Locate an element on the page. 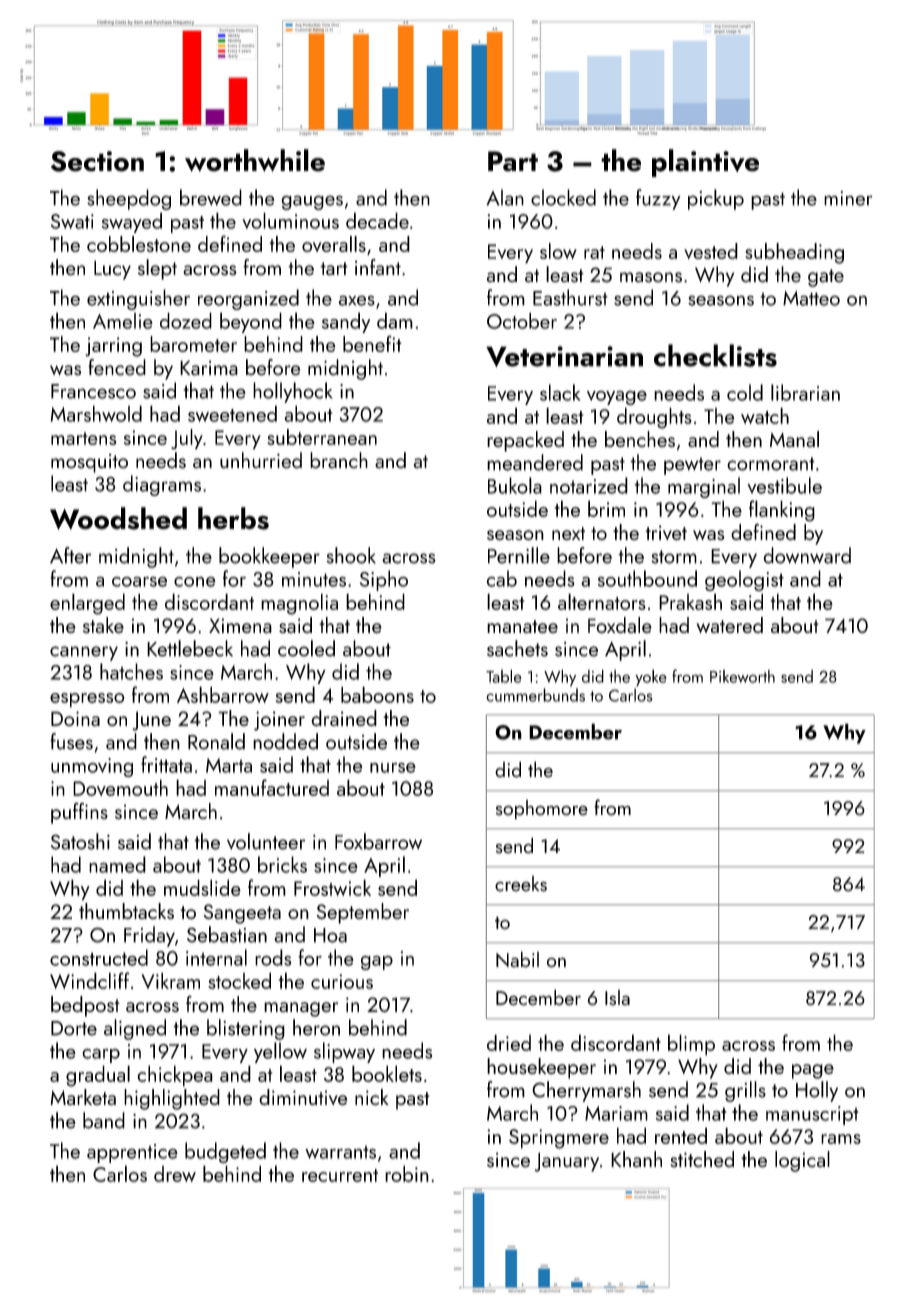 This page has width=924, height=1314. baboons is located at coordinates (377, 694).
